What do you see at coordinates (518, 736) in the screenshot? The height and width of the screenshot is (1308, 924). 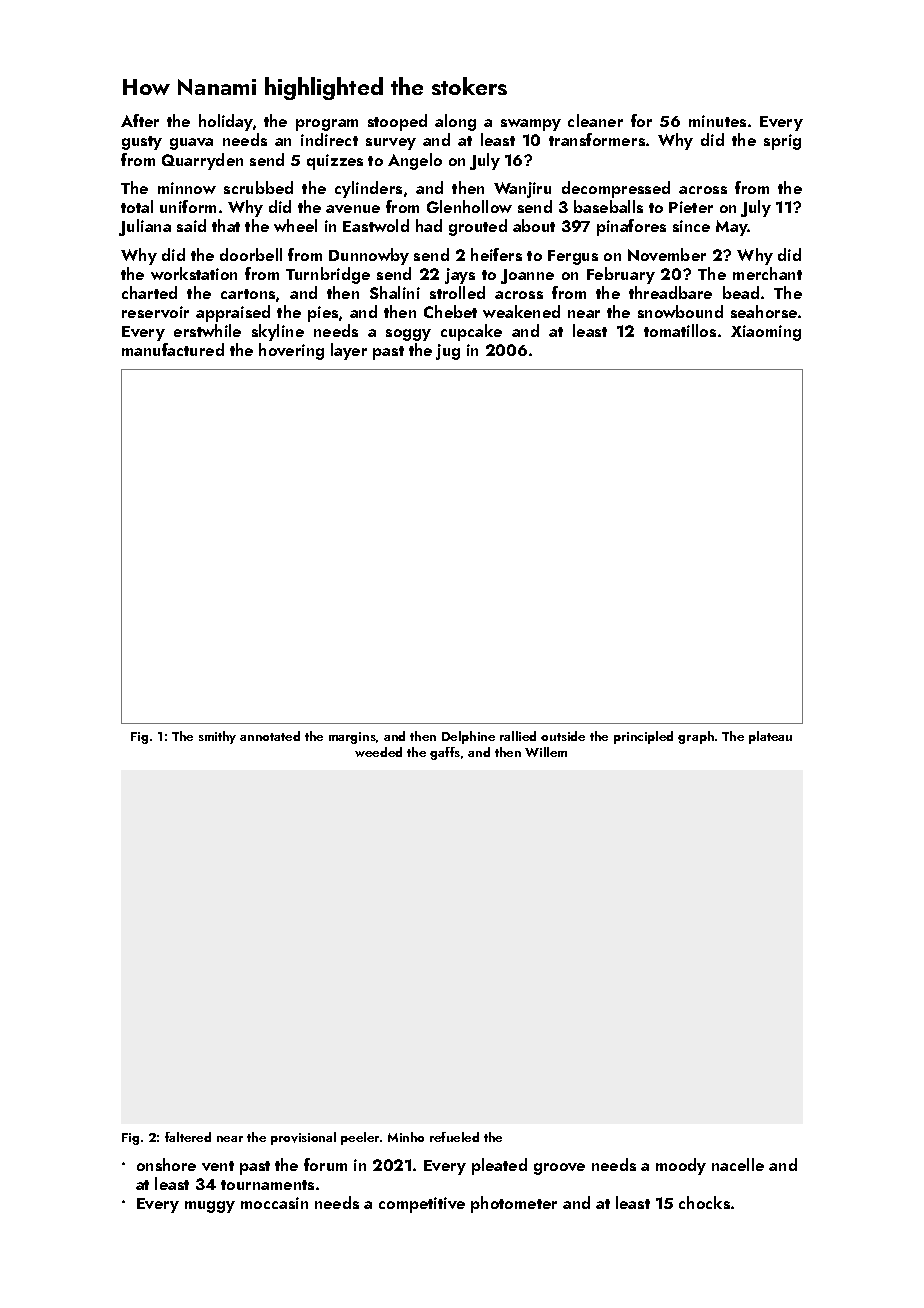 I see `rallied` at bounding box center [518, 736].
